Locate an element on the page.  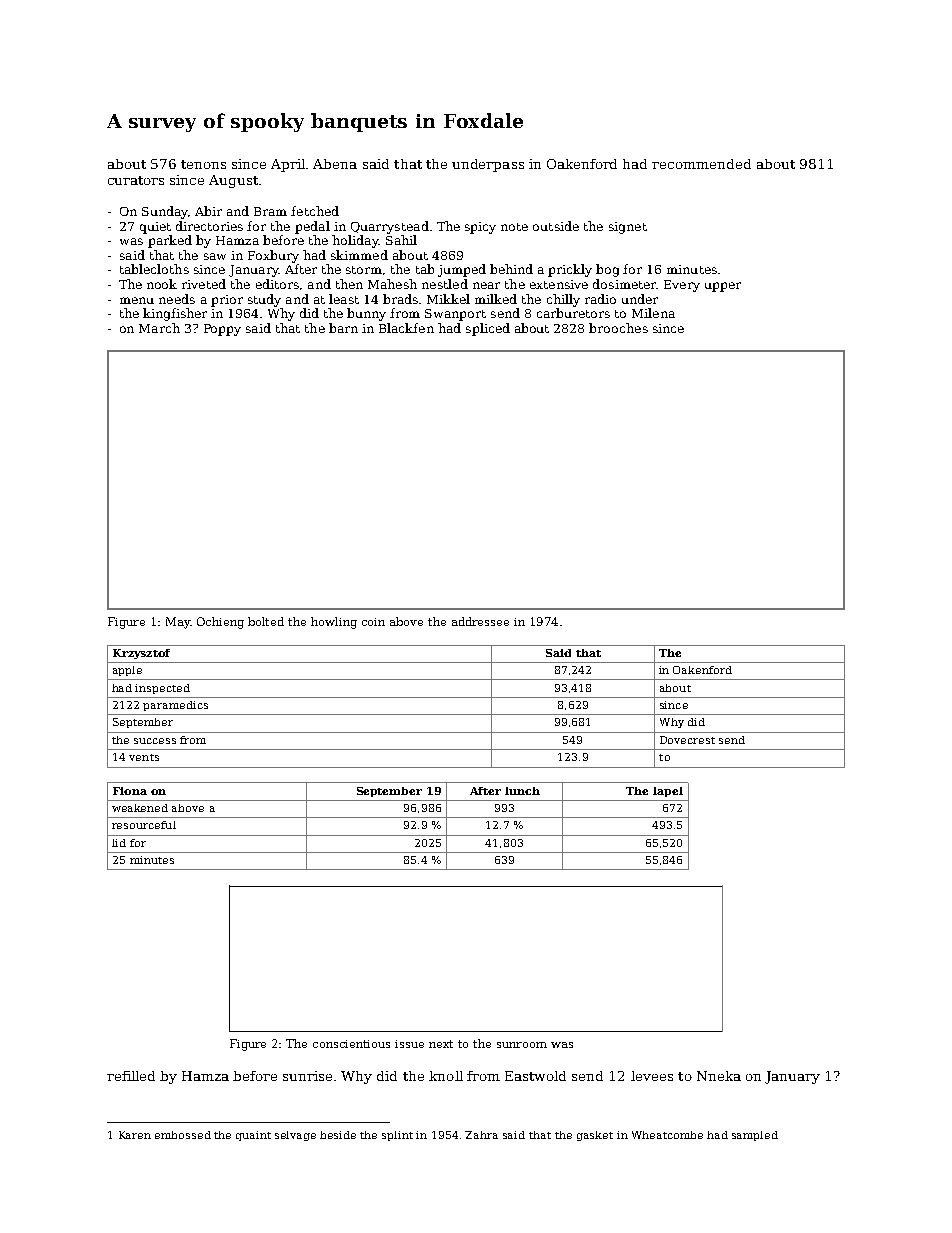
signet is located at coordinates (628, 228).
